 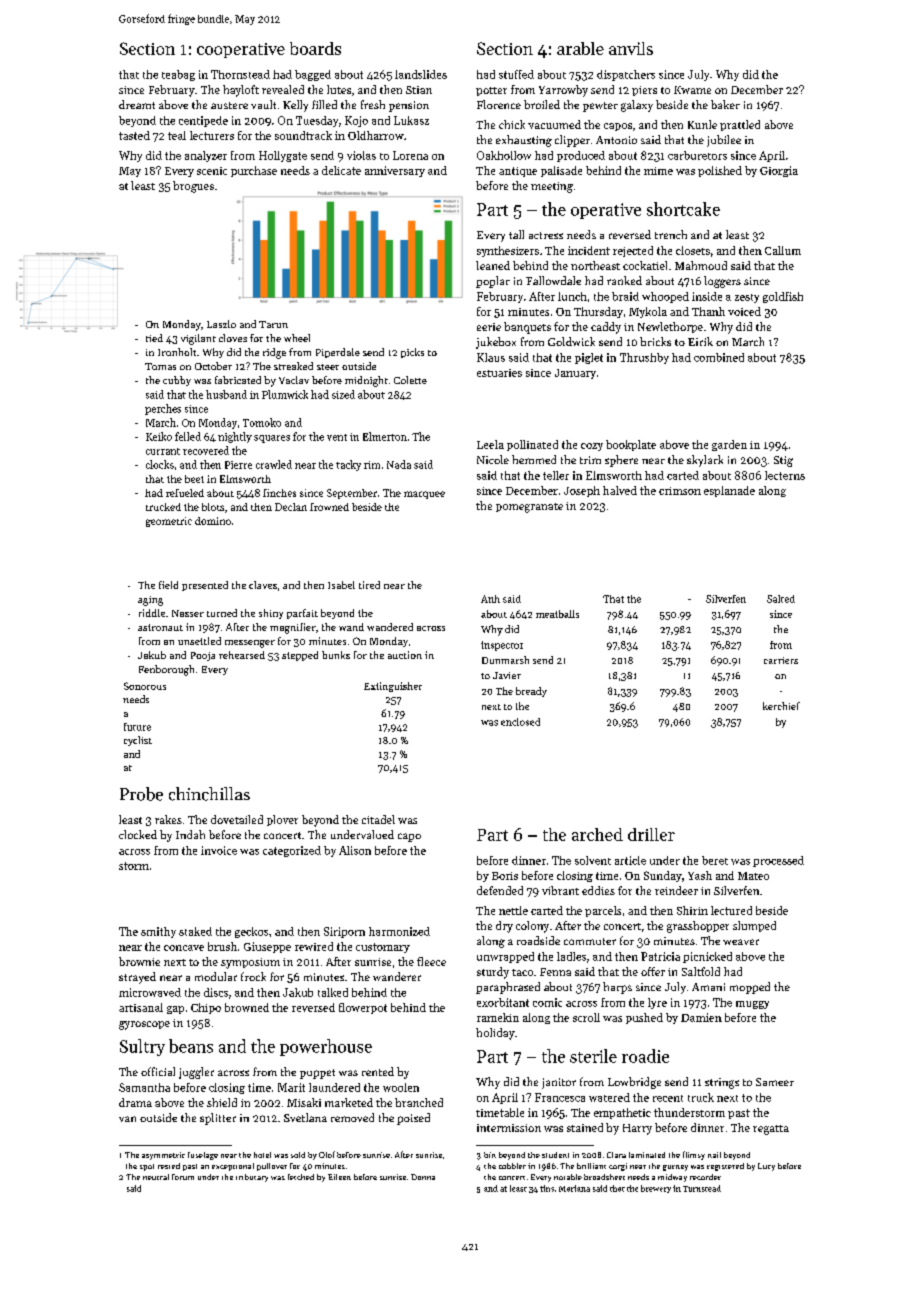 I want to click on combined, so click(x=719, y=357).
